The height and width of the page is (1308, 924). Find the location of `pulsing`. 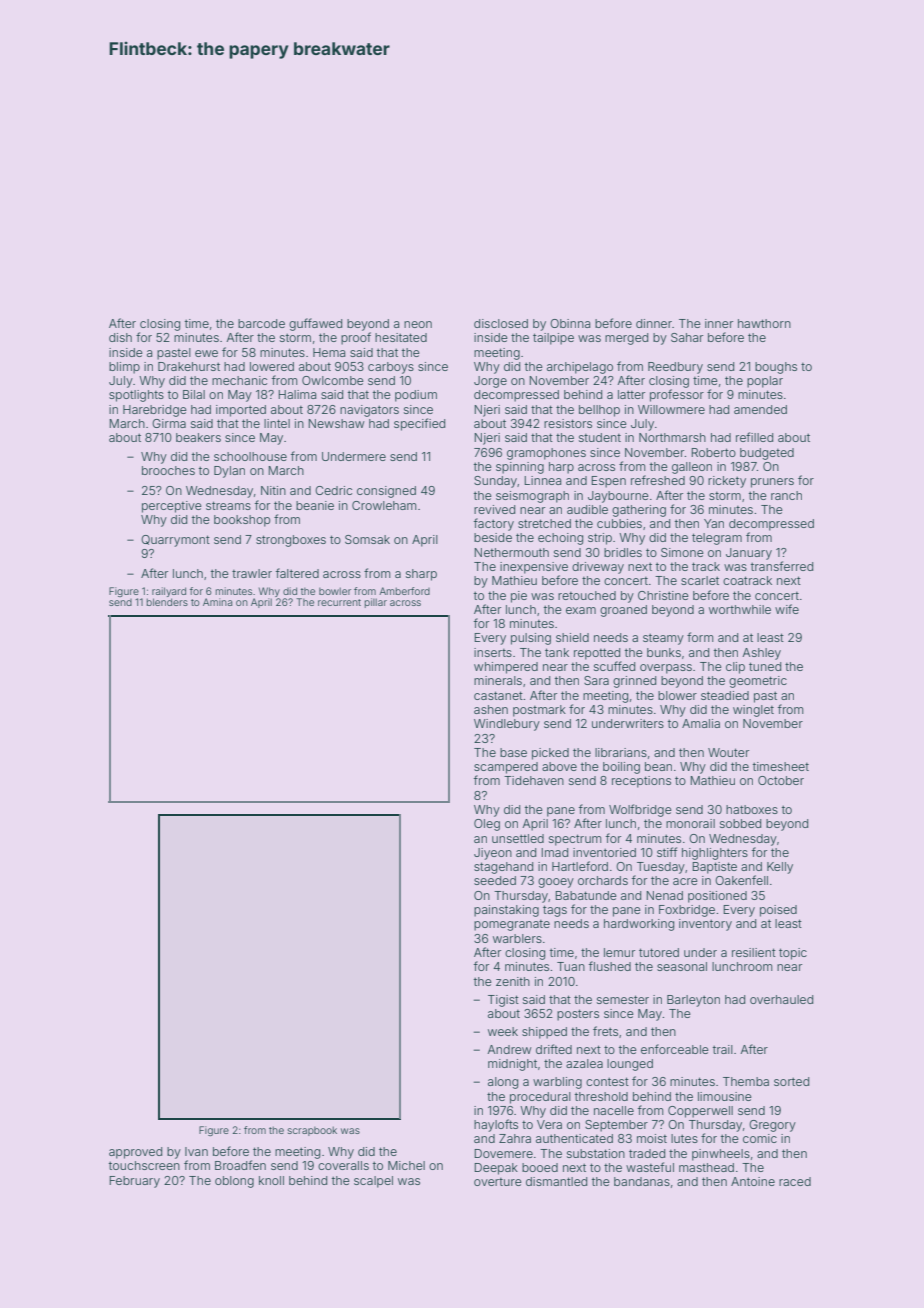

pulsing is located at coordinates (531, 639).
